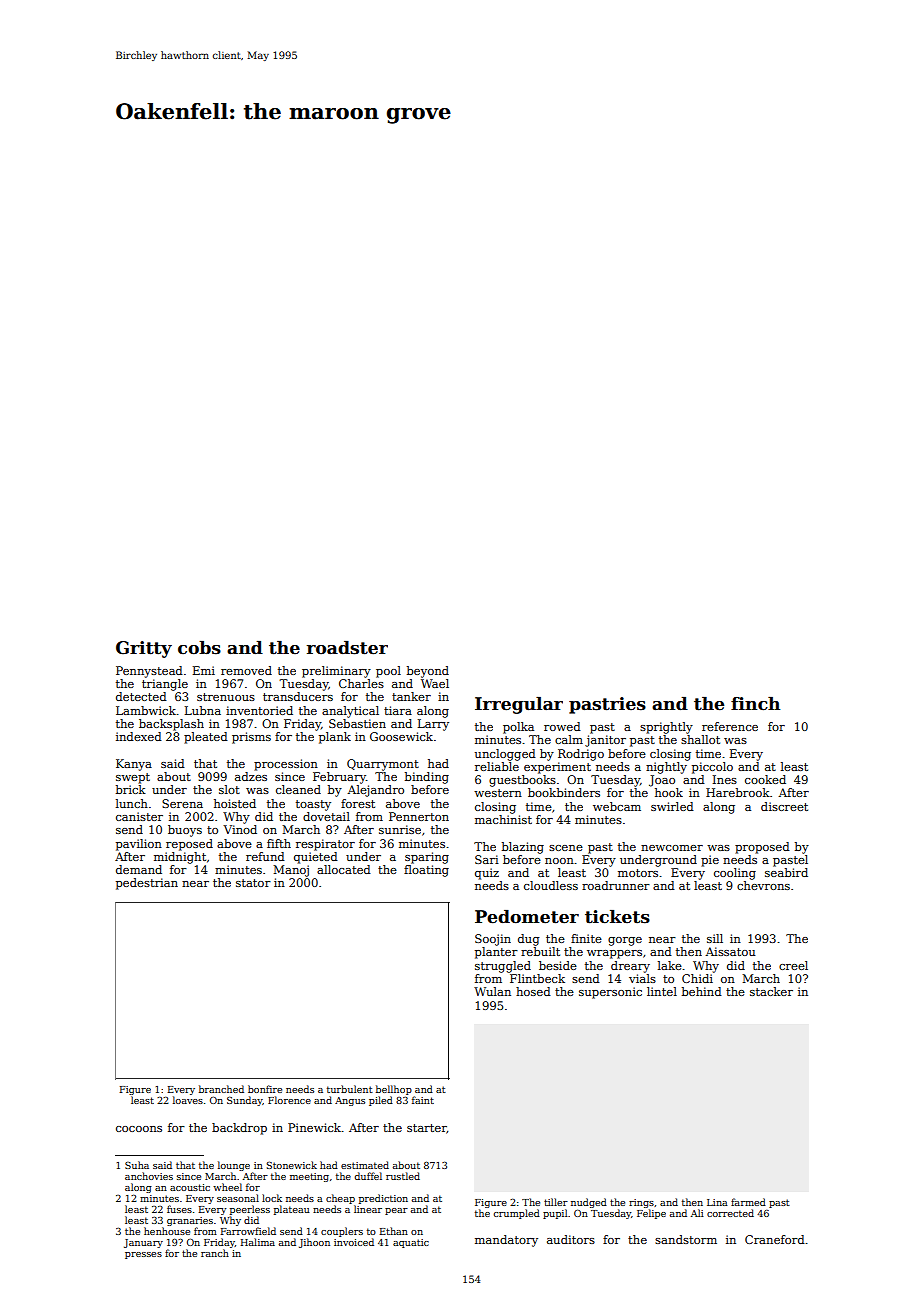 The width and height of the page is (924, 1308). Describe the element at coordinates (354, 1242) in the page. I see `invoiced` at that location.
